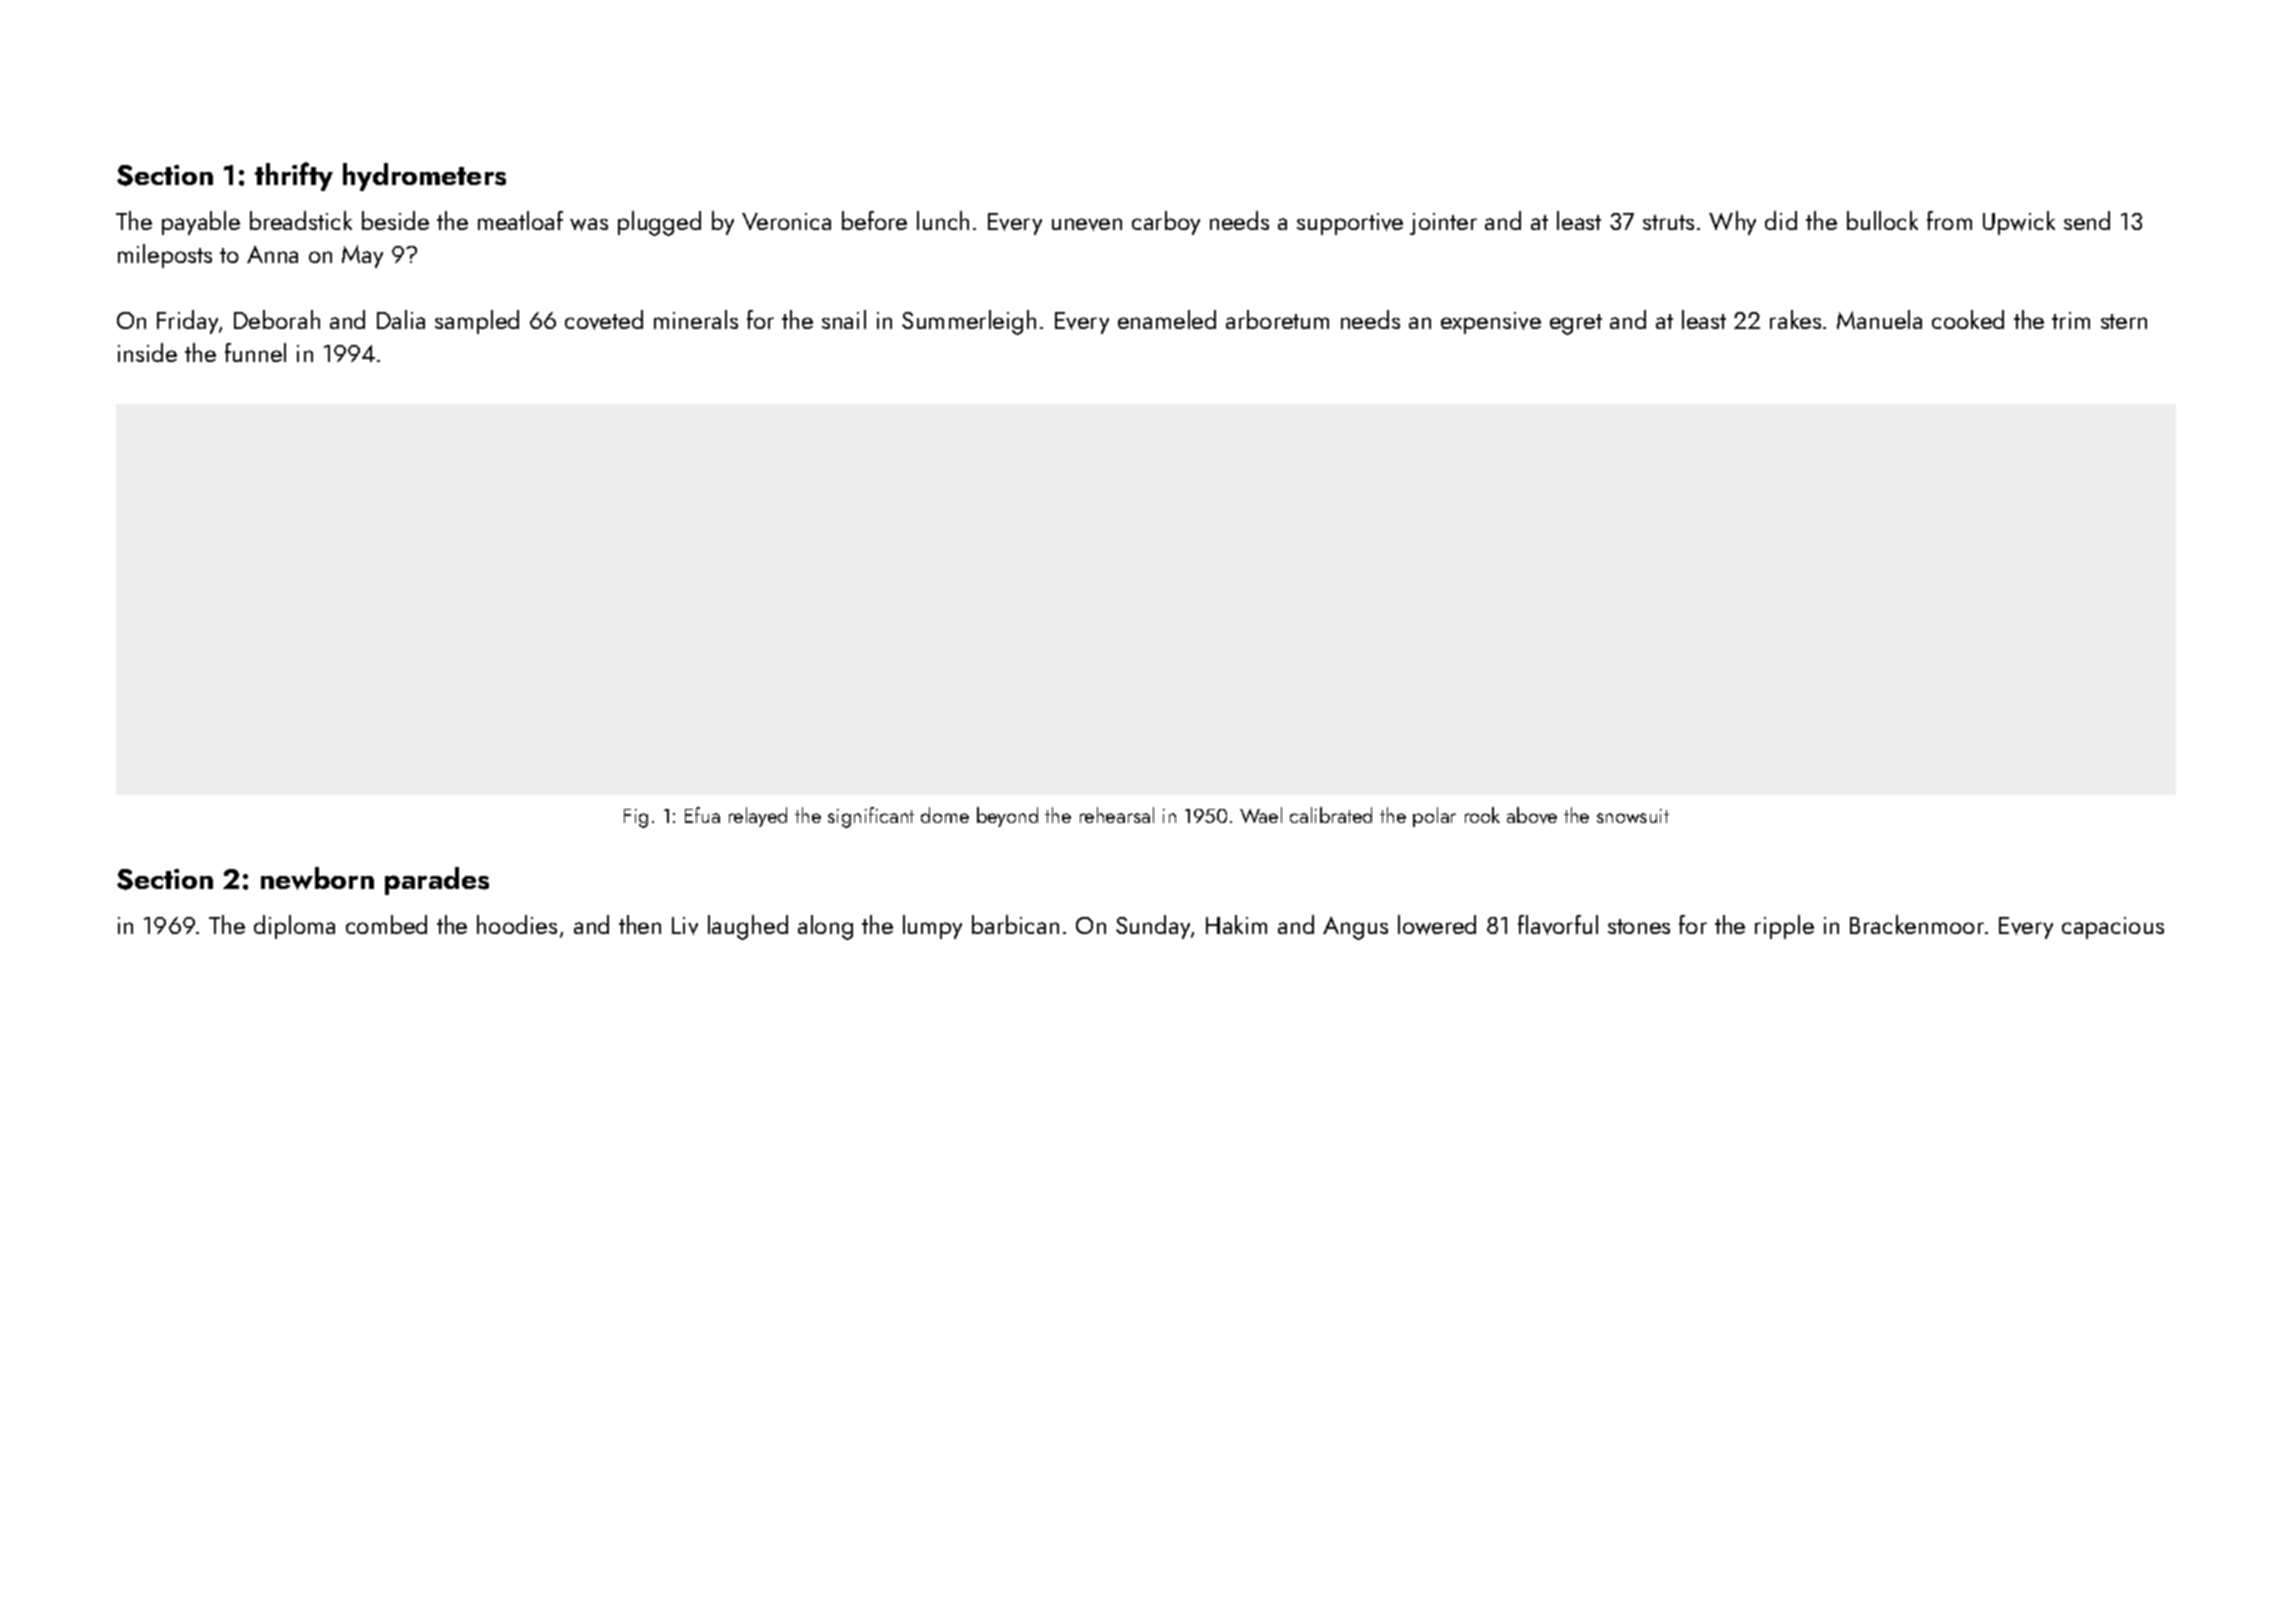  I want to click on carboy, so click(1166, 223).
